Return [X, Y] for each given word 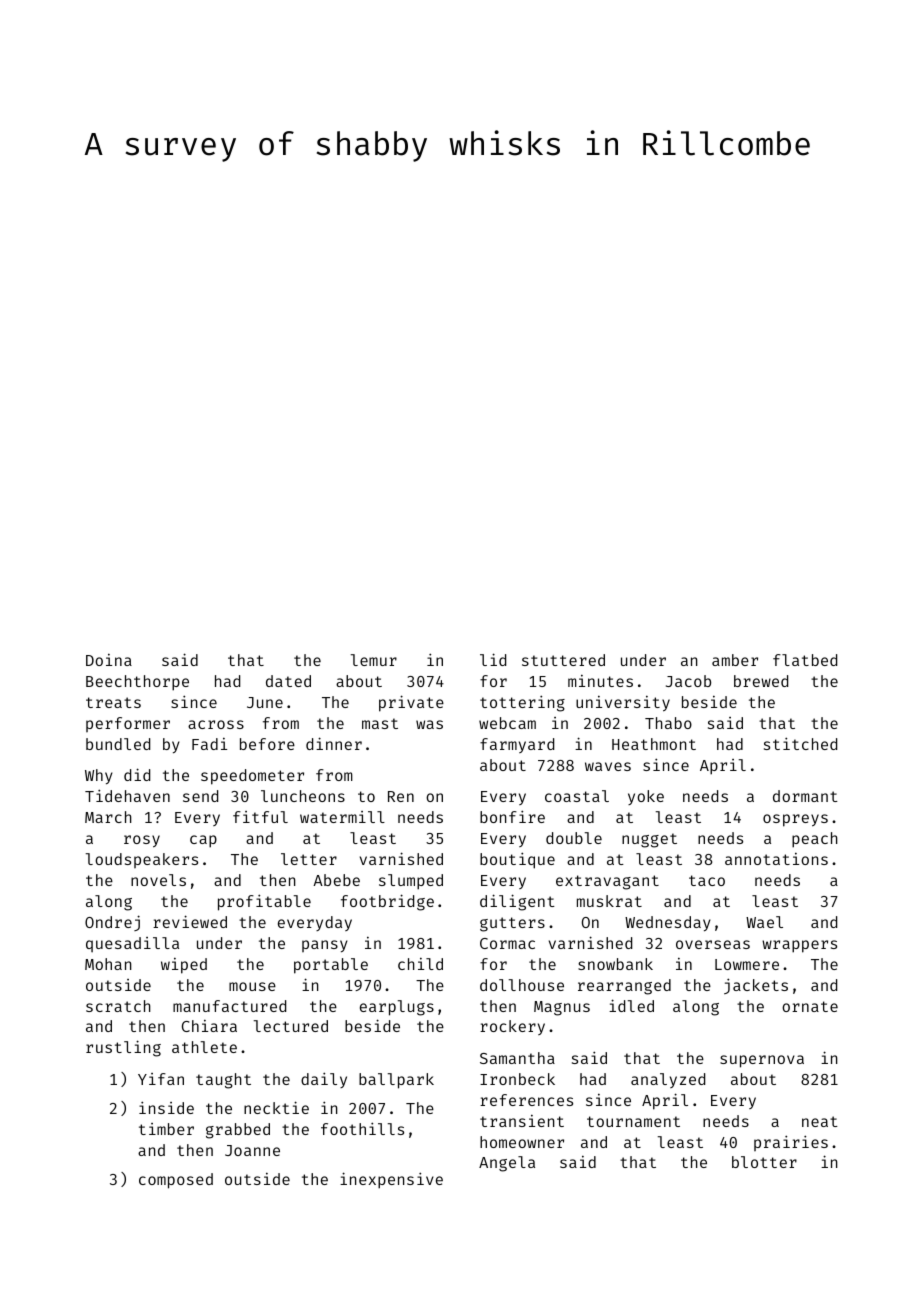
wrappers [799, 946]
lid [493, 659]
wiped [184, 966]
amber [735, 660]
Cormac [507, 943]
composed [176, 1181]
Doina [109, 660]
